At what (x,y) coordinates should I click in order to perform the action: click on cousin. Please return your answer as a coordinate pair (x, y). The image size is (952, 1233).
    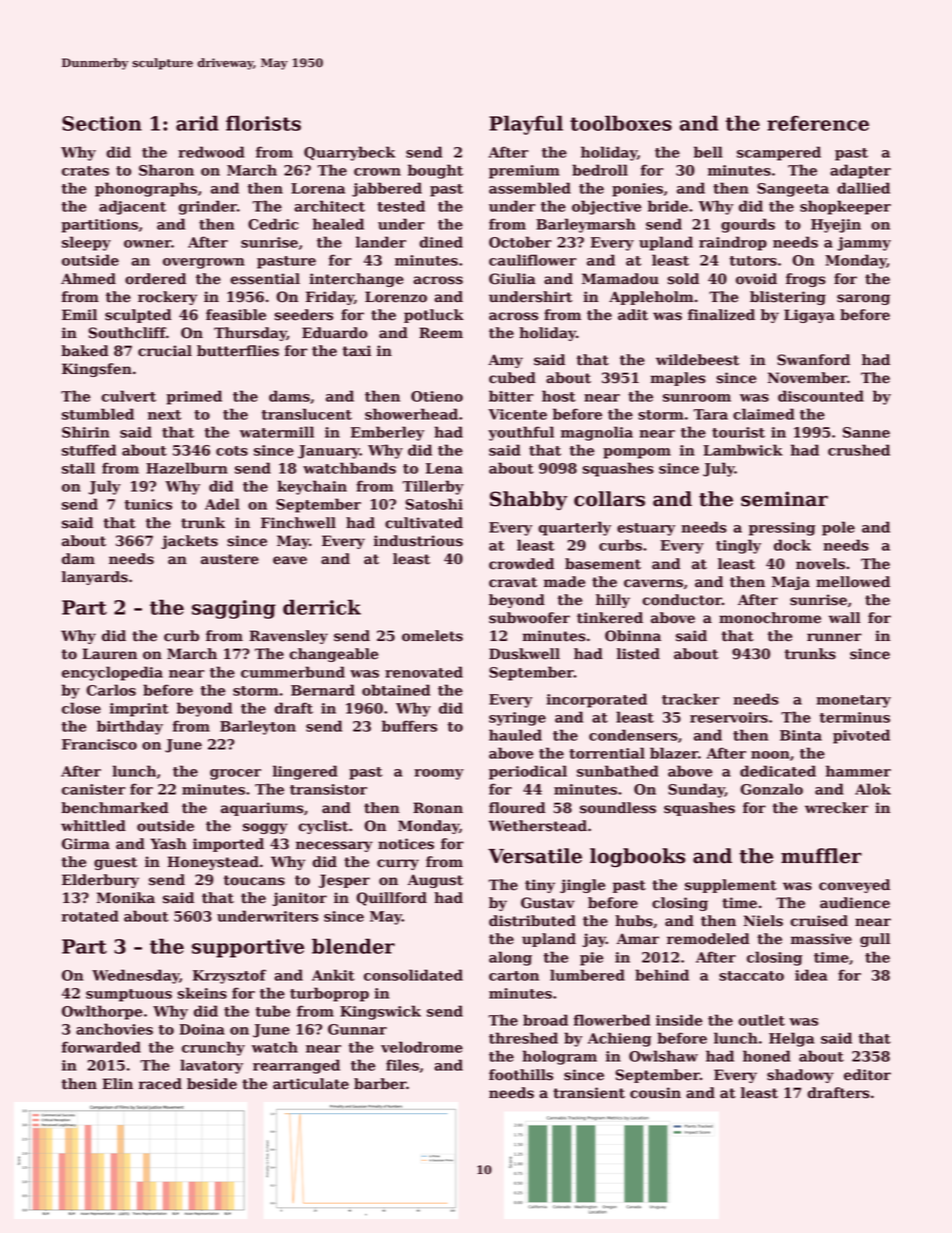
    Looking at the image, I should click on (655, 1093).
